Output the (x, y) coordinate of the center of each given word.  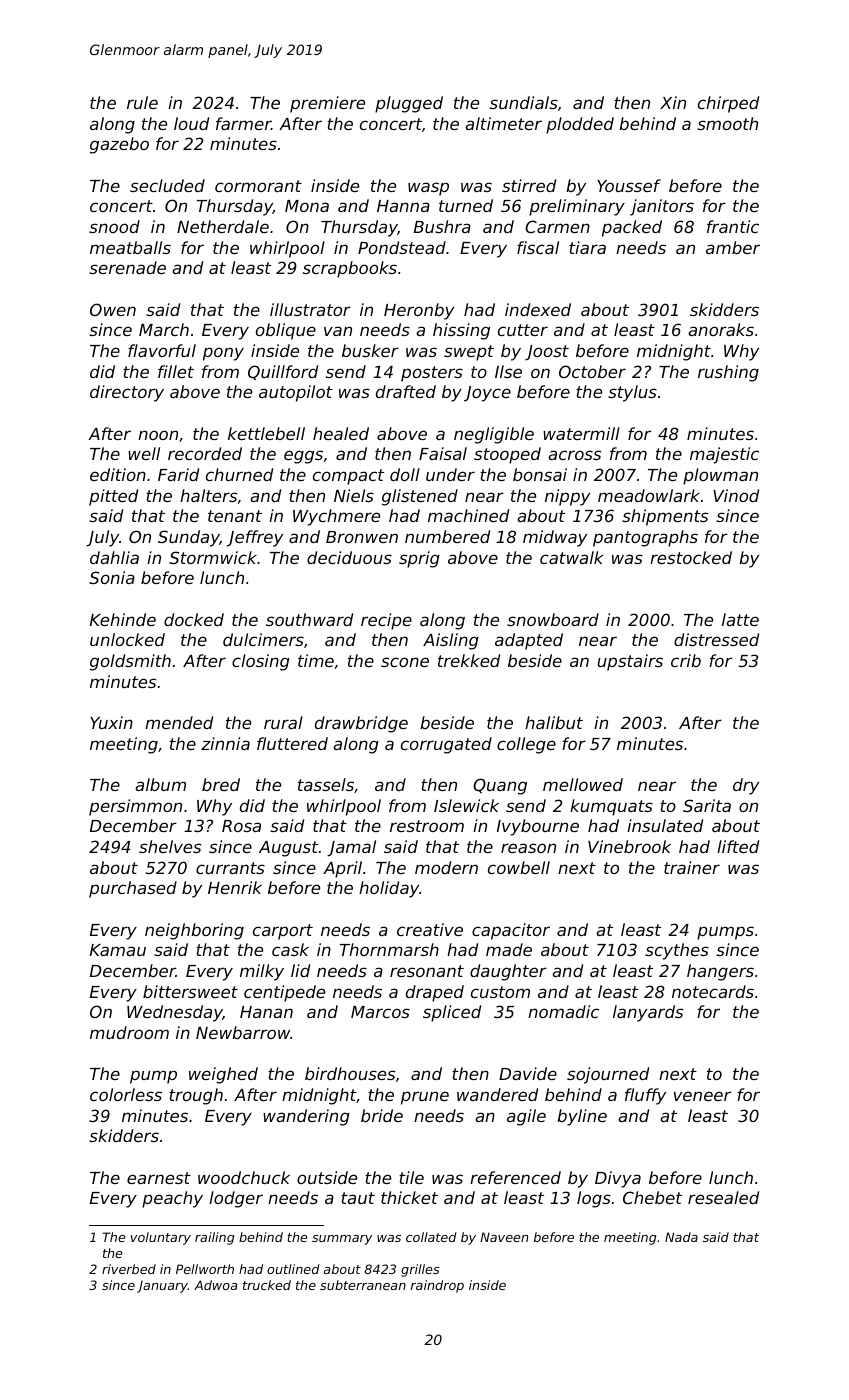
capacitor (511, 931)
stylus (632, 393)
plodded (580, 125)
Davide (528, 1073)
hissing (461, 331)
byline (582, 1117)
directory (127, 393)
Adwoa (215, 1285)
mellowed (583, 784)
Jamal (351, 848)
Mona (307, 206)
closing (261, 662)
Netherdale (223, 226)
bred (221, 784)
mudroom (129, 1032)
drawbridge (361, 724)
